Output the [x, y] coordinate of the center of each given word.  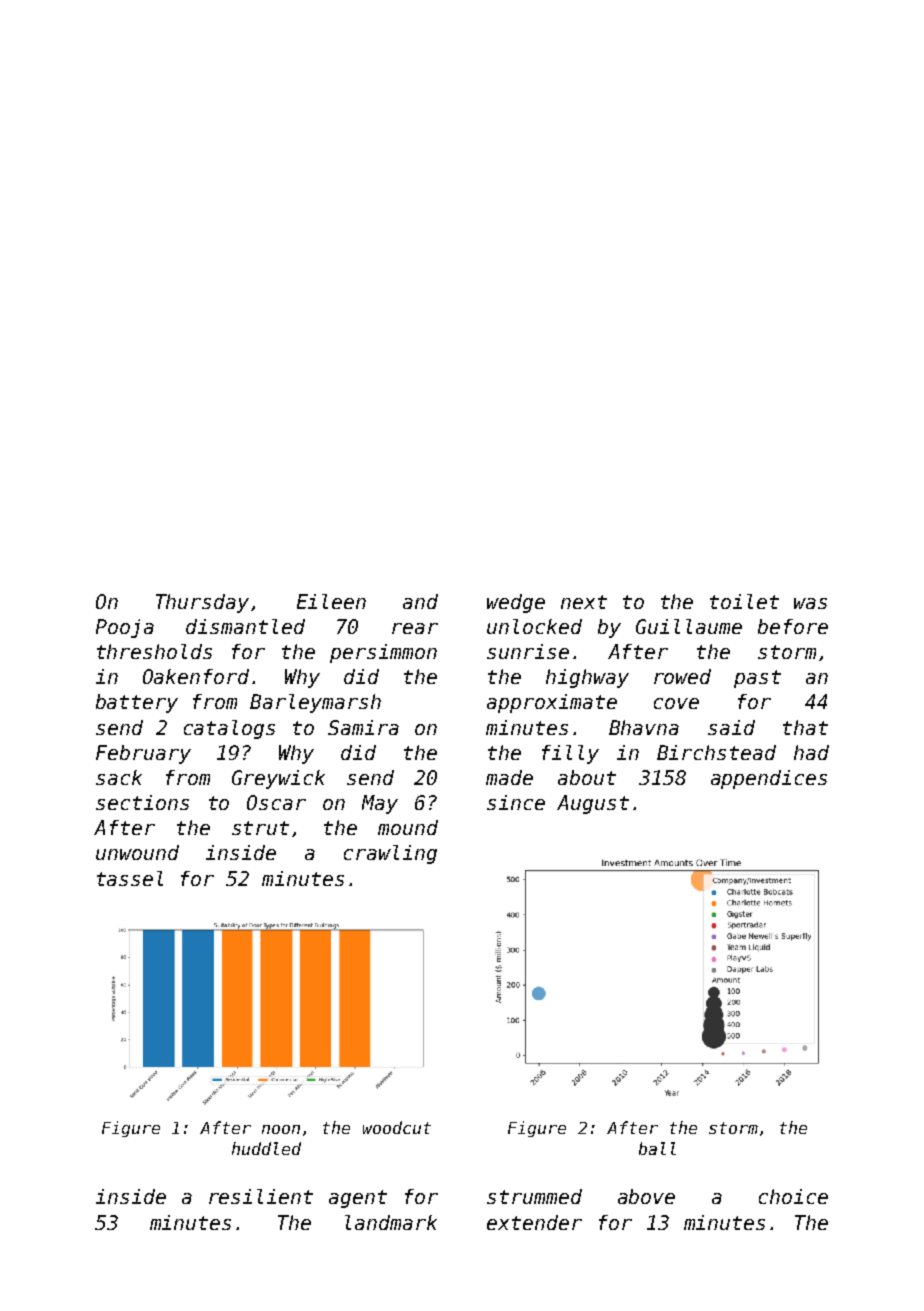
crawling [390, 854]
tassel [130, 878]
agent [358, 1199]
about [587, 777]
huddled [266, 1148]
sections [142, 802]
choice [793, 1196]
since [516, 802]
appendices [769, 779]
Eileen [331, 601]
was [810, 603]
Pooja [125, 628]
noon [281, 1129]
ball [657, 1148]
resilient [261, 1196]
